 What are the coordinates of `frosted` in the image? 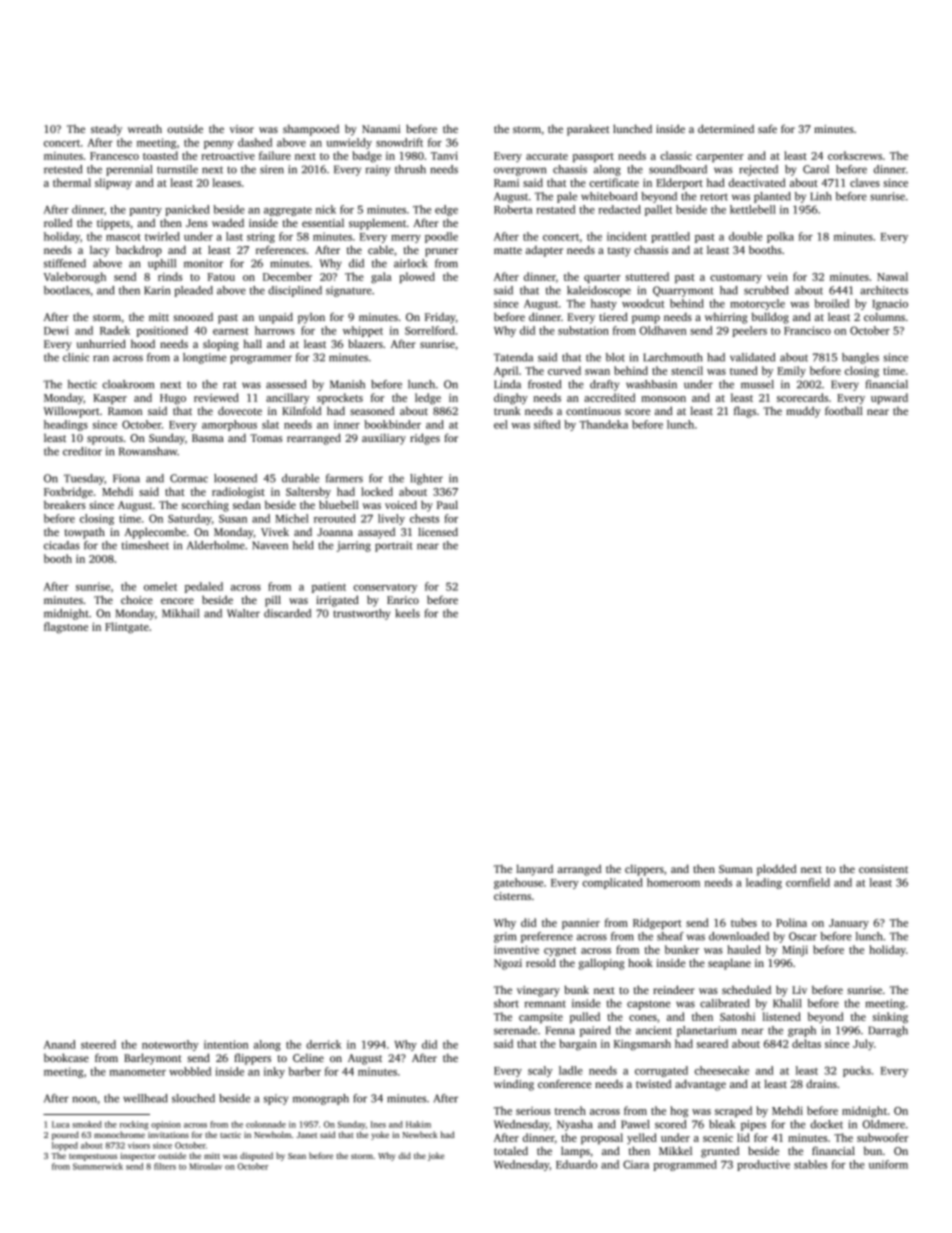 It's located at (544, 384).
